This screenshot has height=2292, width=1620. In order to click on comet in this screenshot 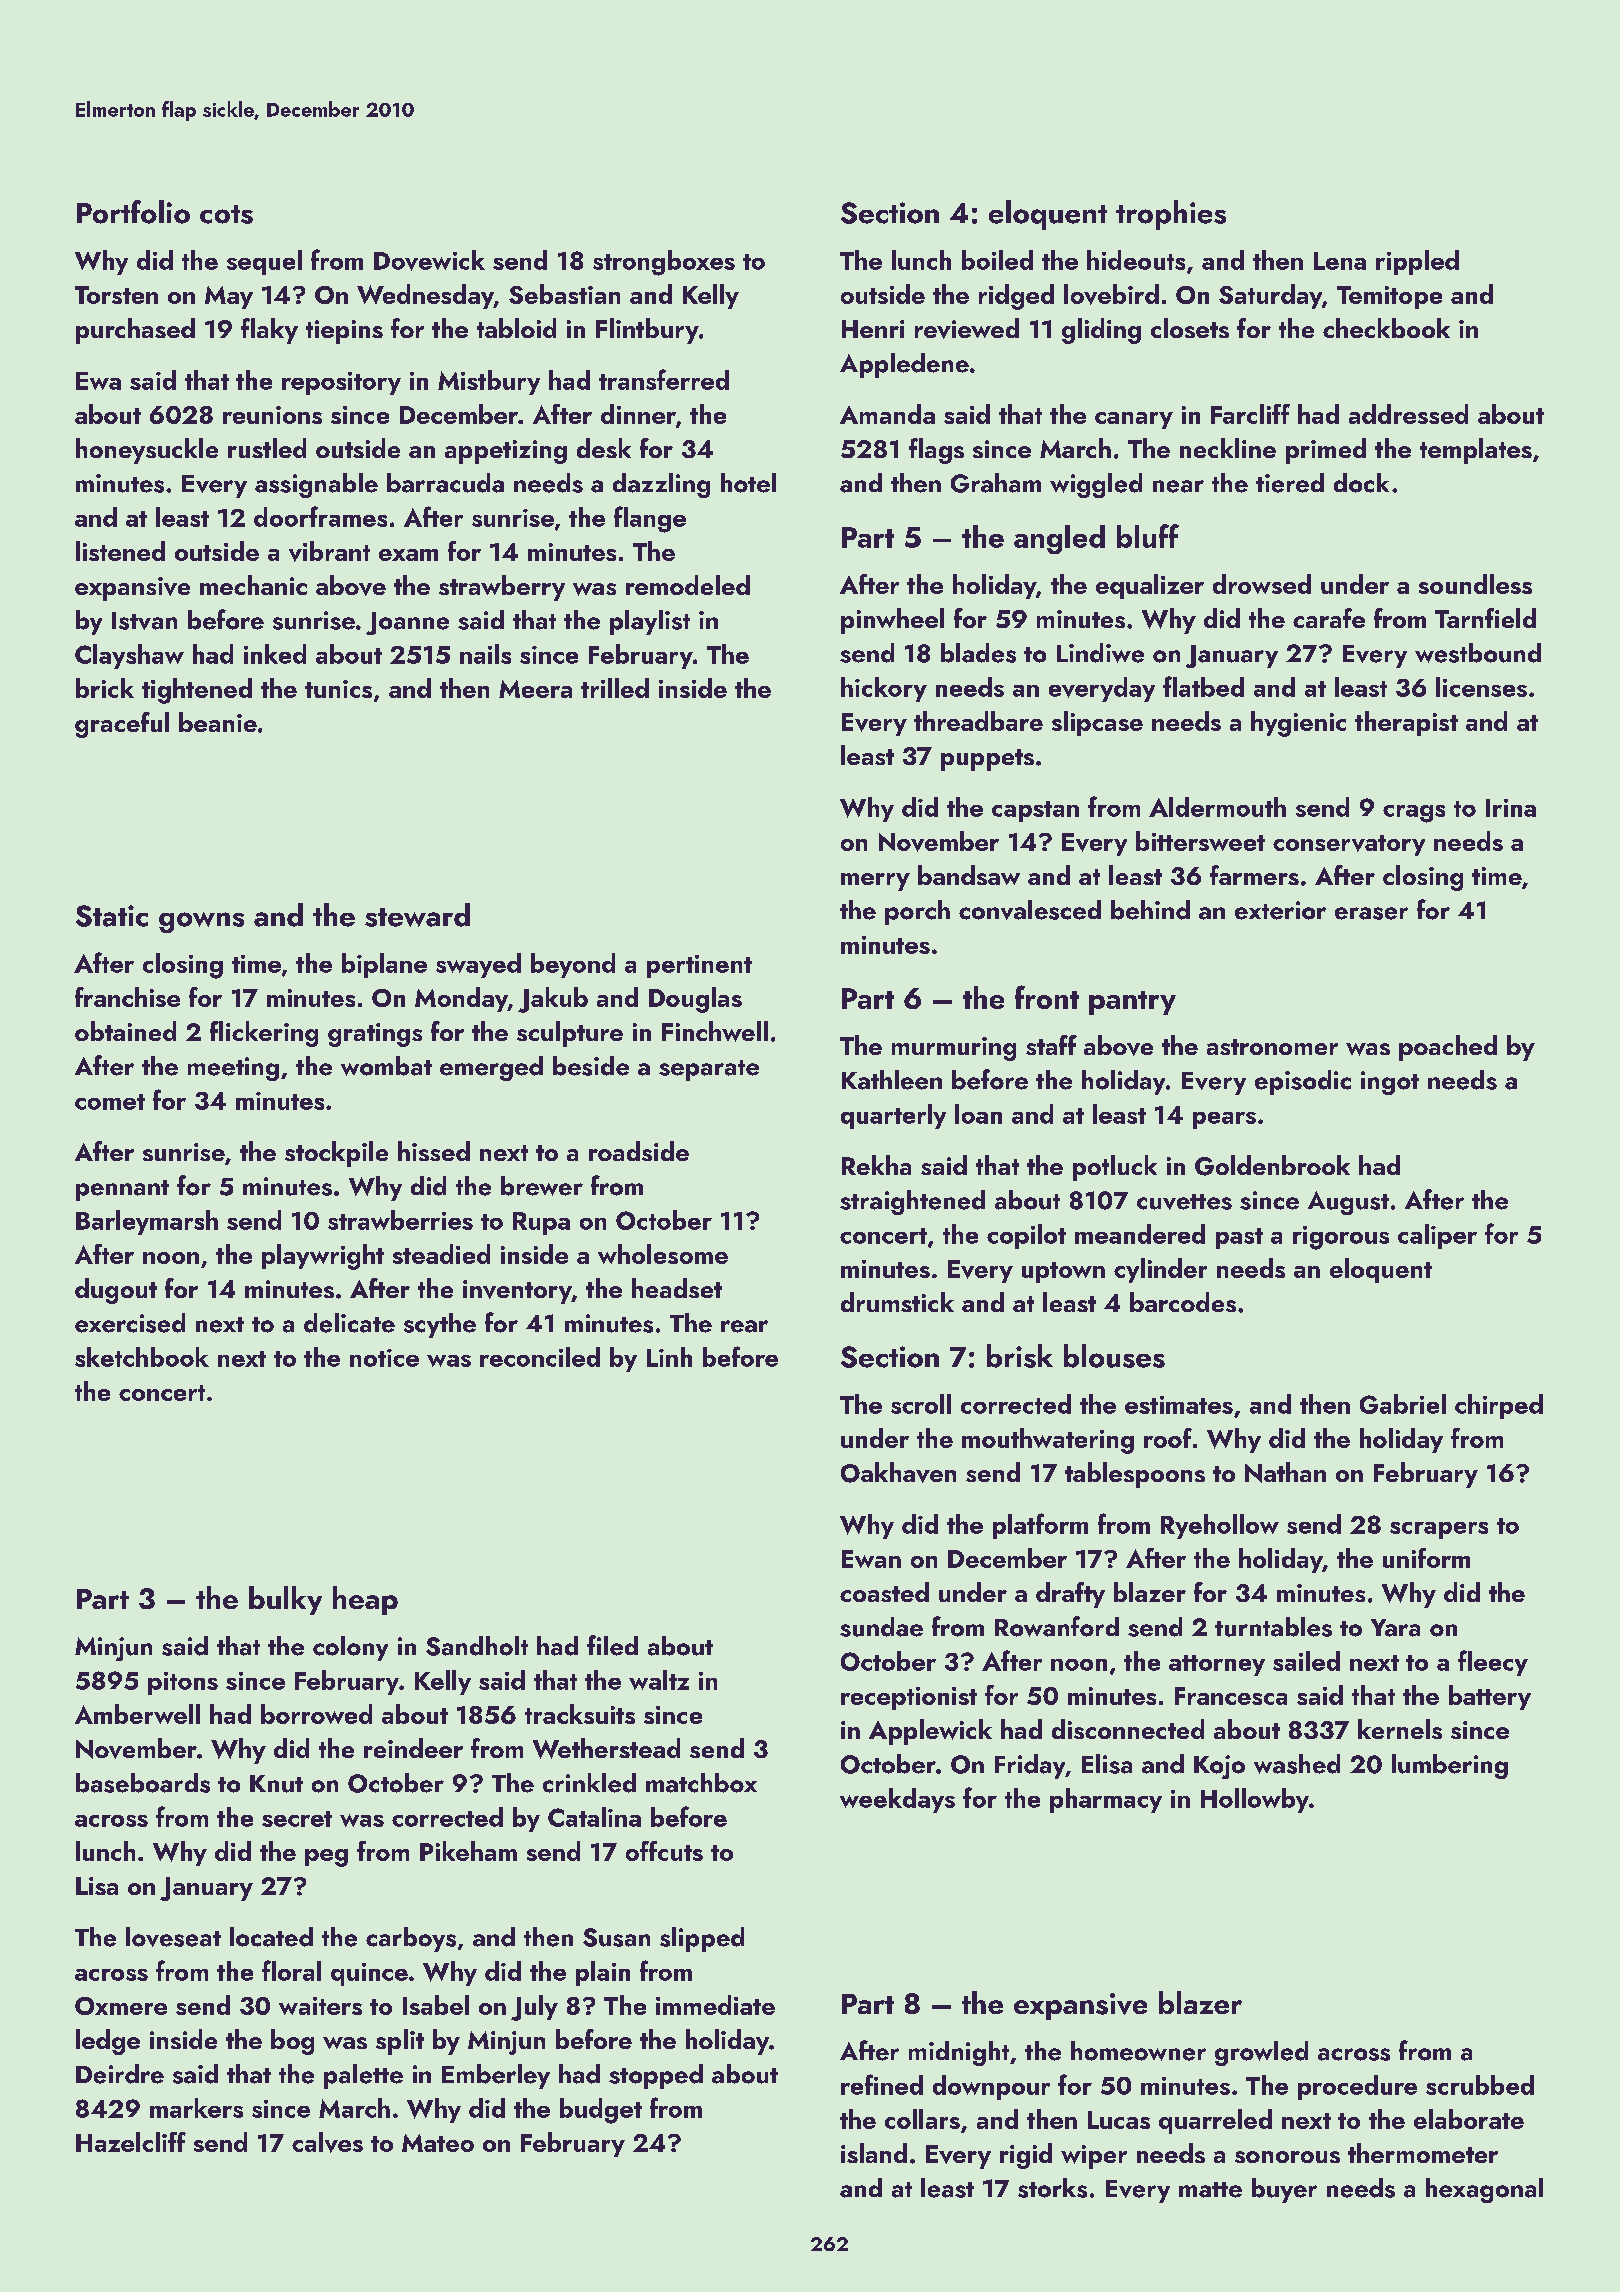, I will do `click(110, 1102)`.
